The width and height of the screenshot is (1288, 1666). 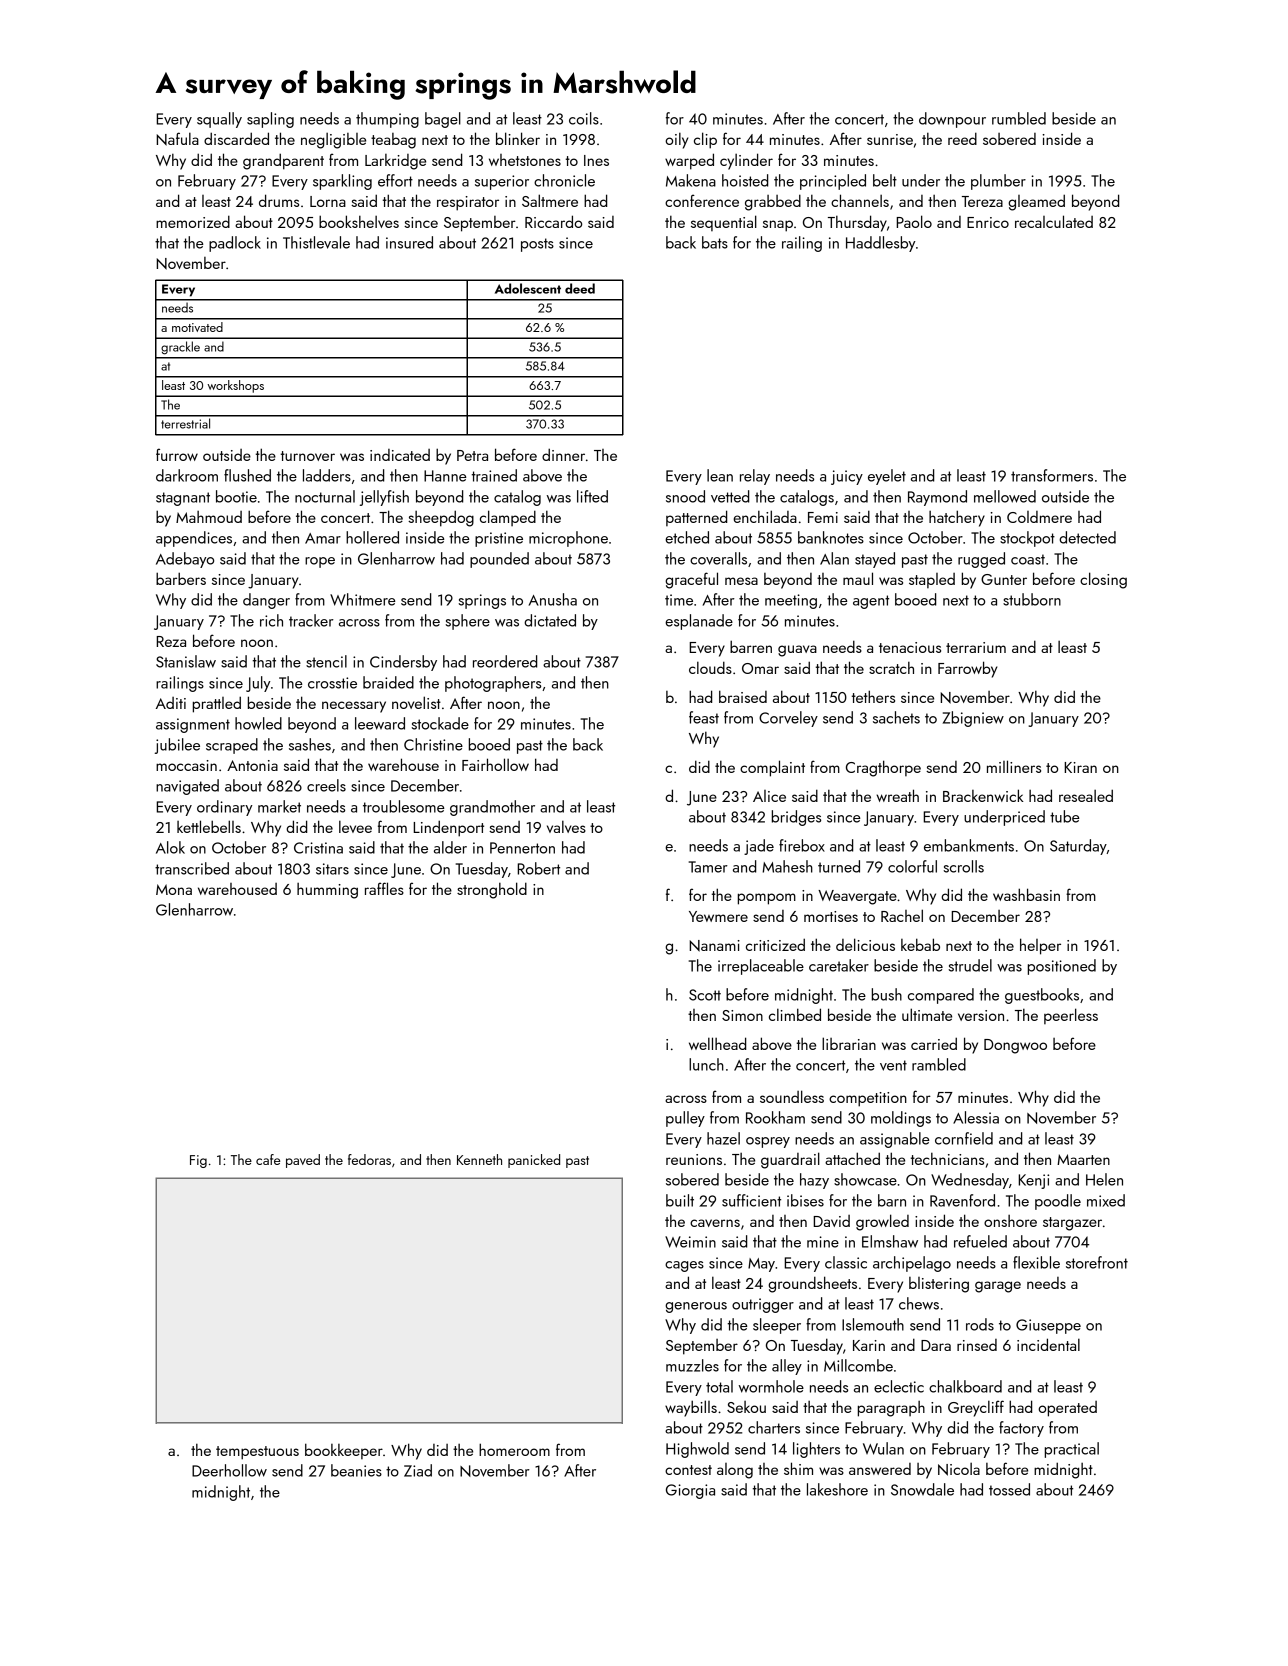 What do you see at coordinates (952, 120) in the screenshot?
I see `downpour` at bounding box center [952, 120].
